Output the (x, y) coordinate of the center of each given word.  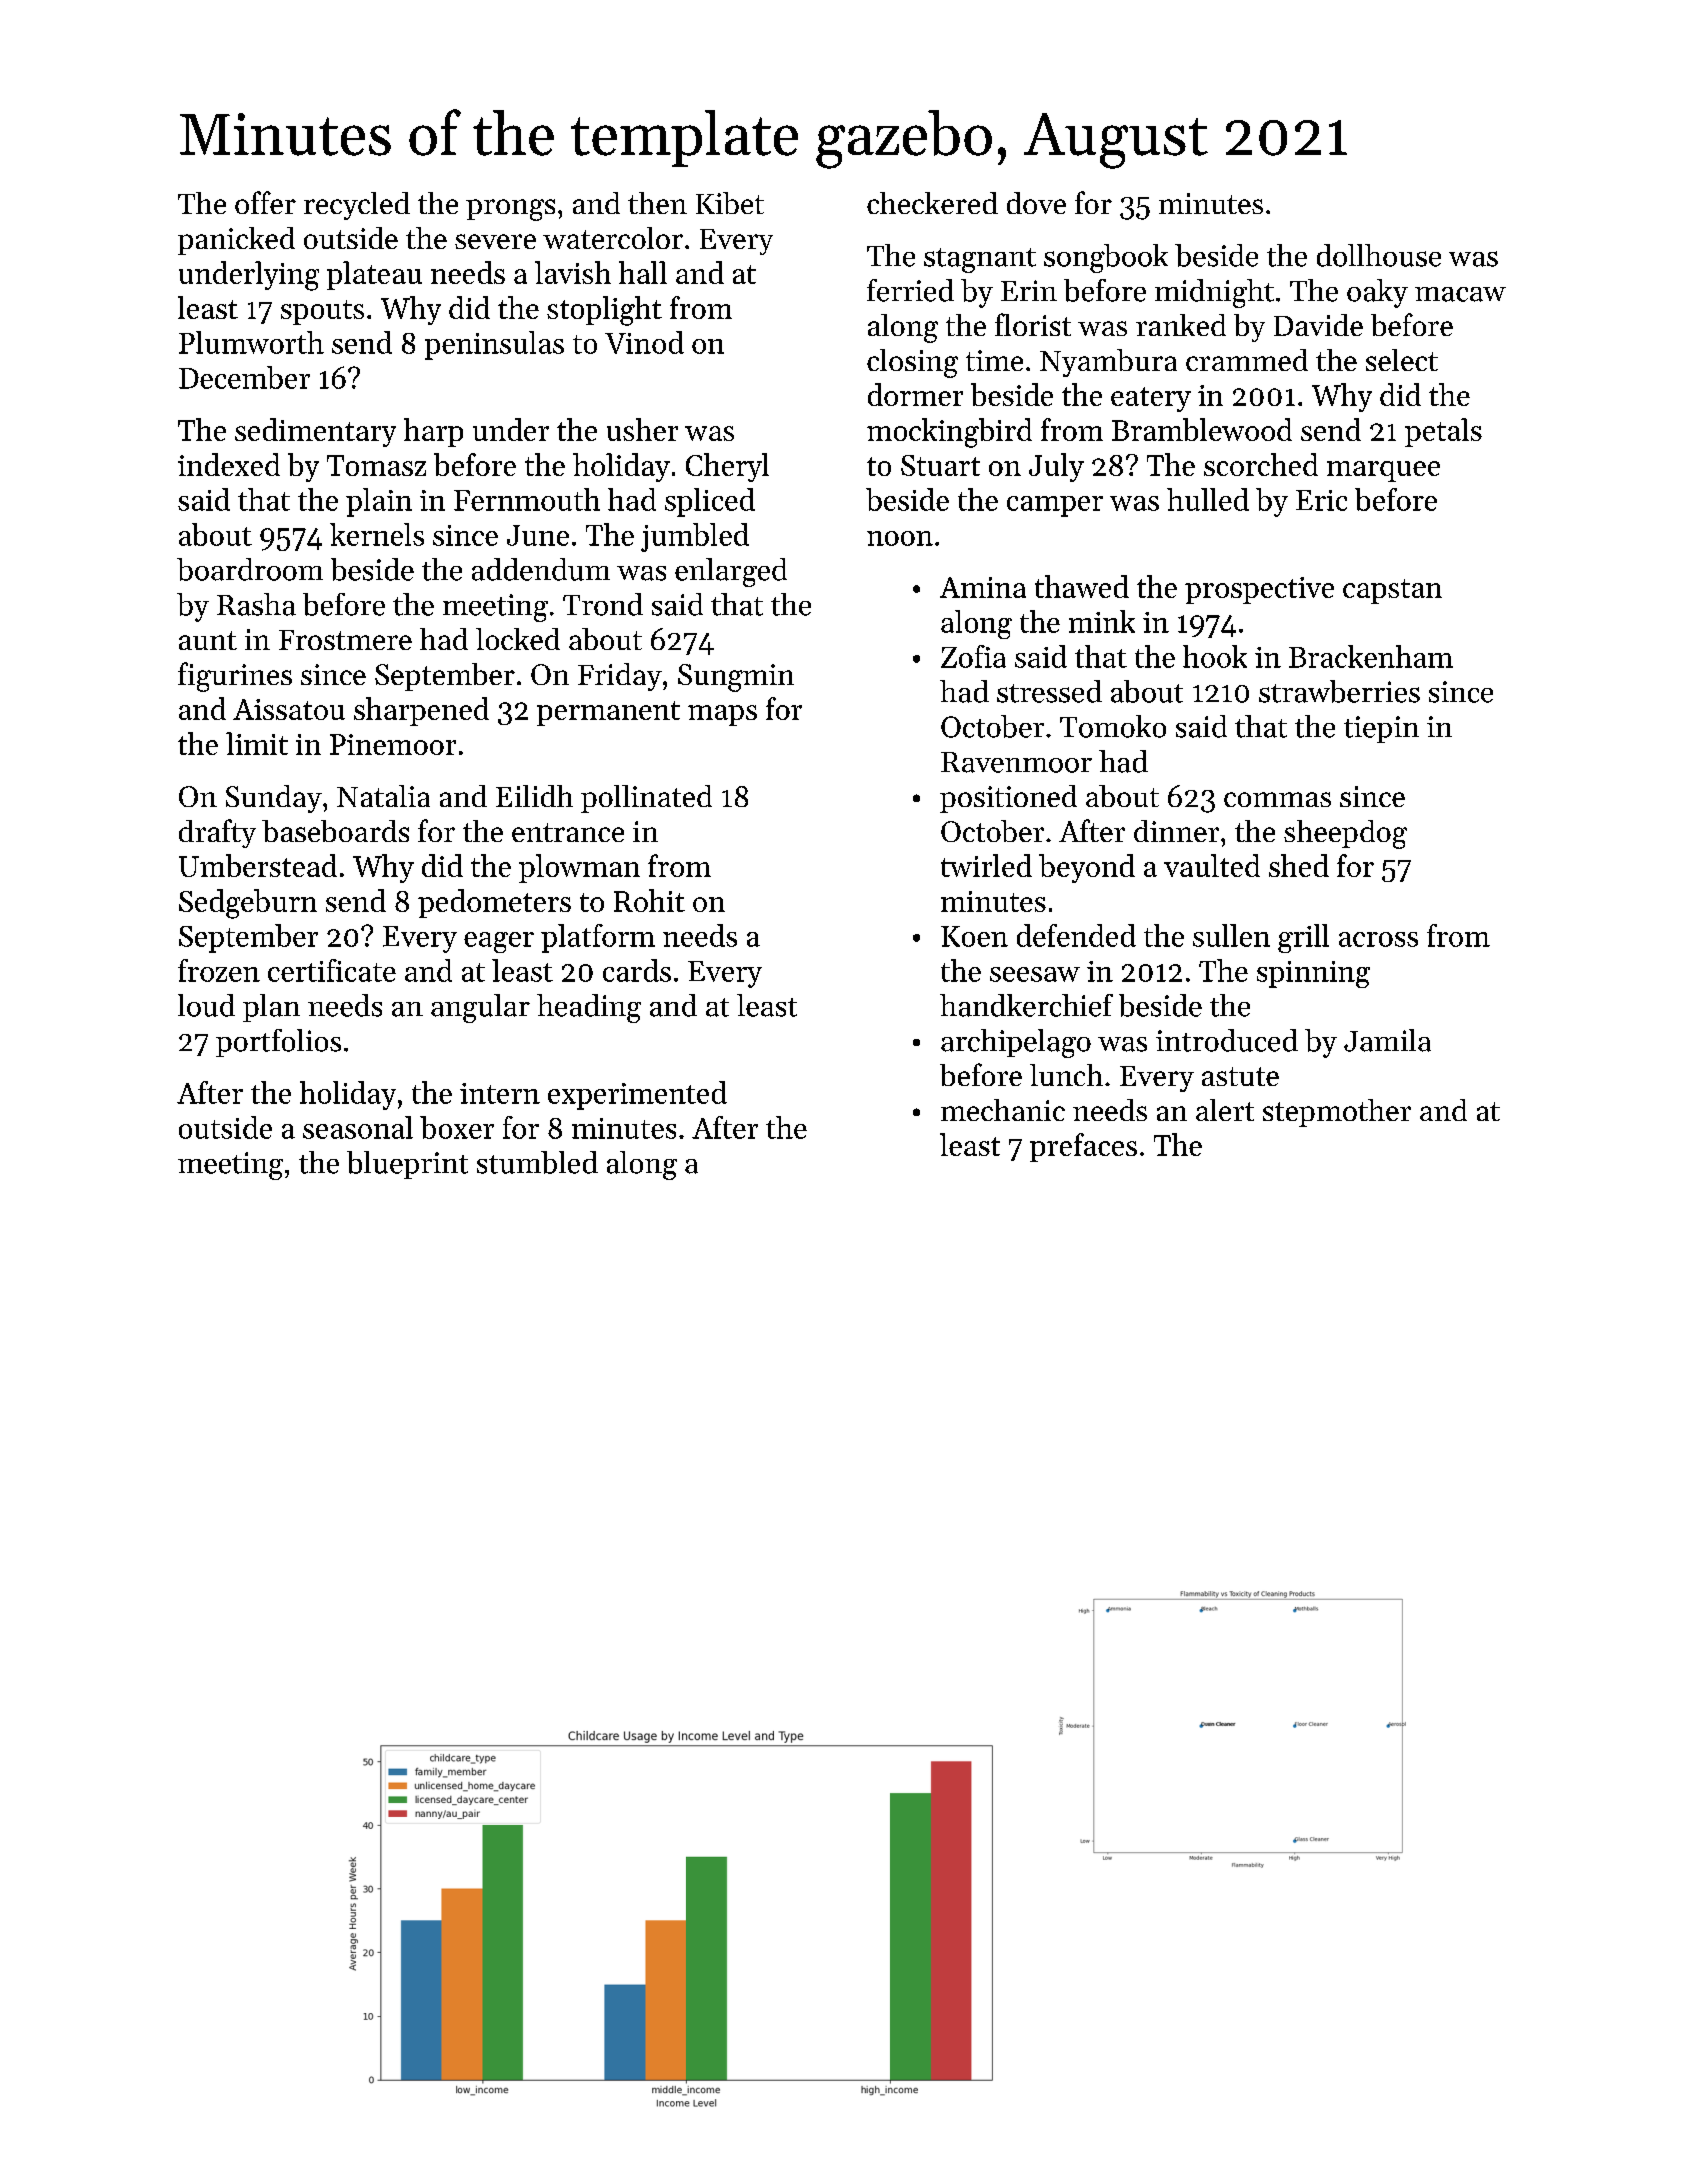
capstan (1392, 591)
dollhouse (1379, 255)
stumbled (537, 1162)
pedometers (494, 903)
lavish (573, 272)
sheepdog (1345, 834)
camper (1055, 506)
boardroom (250, 569)
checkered (932, 203)
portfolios (278, 1043)
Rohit (649, 900)
